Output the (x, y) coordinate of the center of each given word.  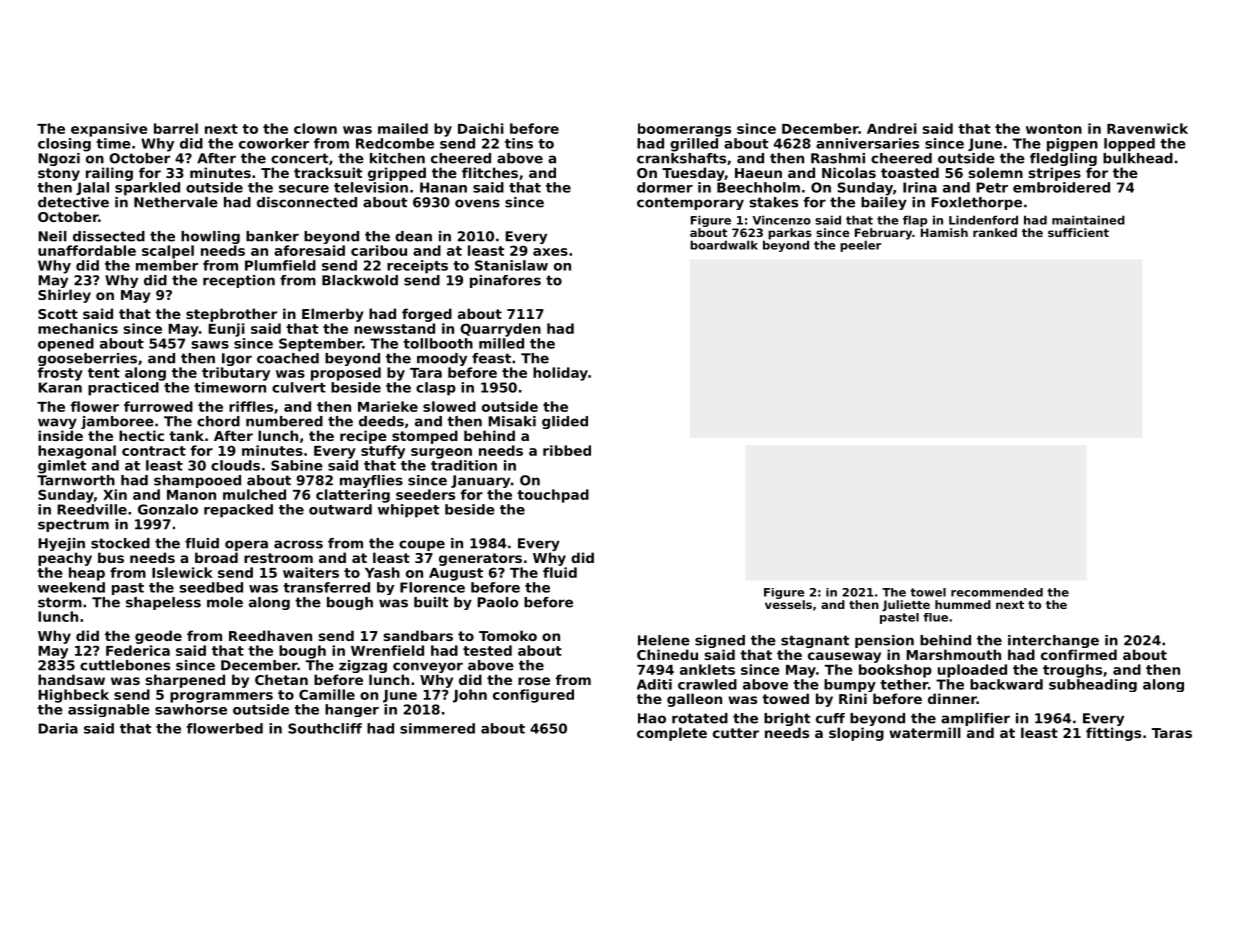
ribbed (567, 450)
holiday (560, 374)
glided (565, 422)
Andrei (892, 128)
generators (480, 559)
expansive (109, 130)
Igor (237, 359)
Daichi (481, 128)
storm (60, 602)
